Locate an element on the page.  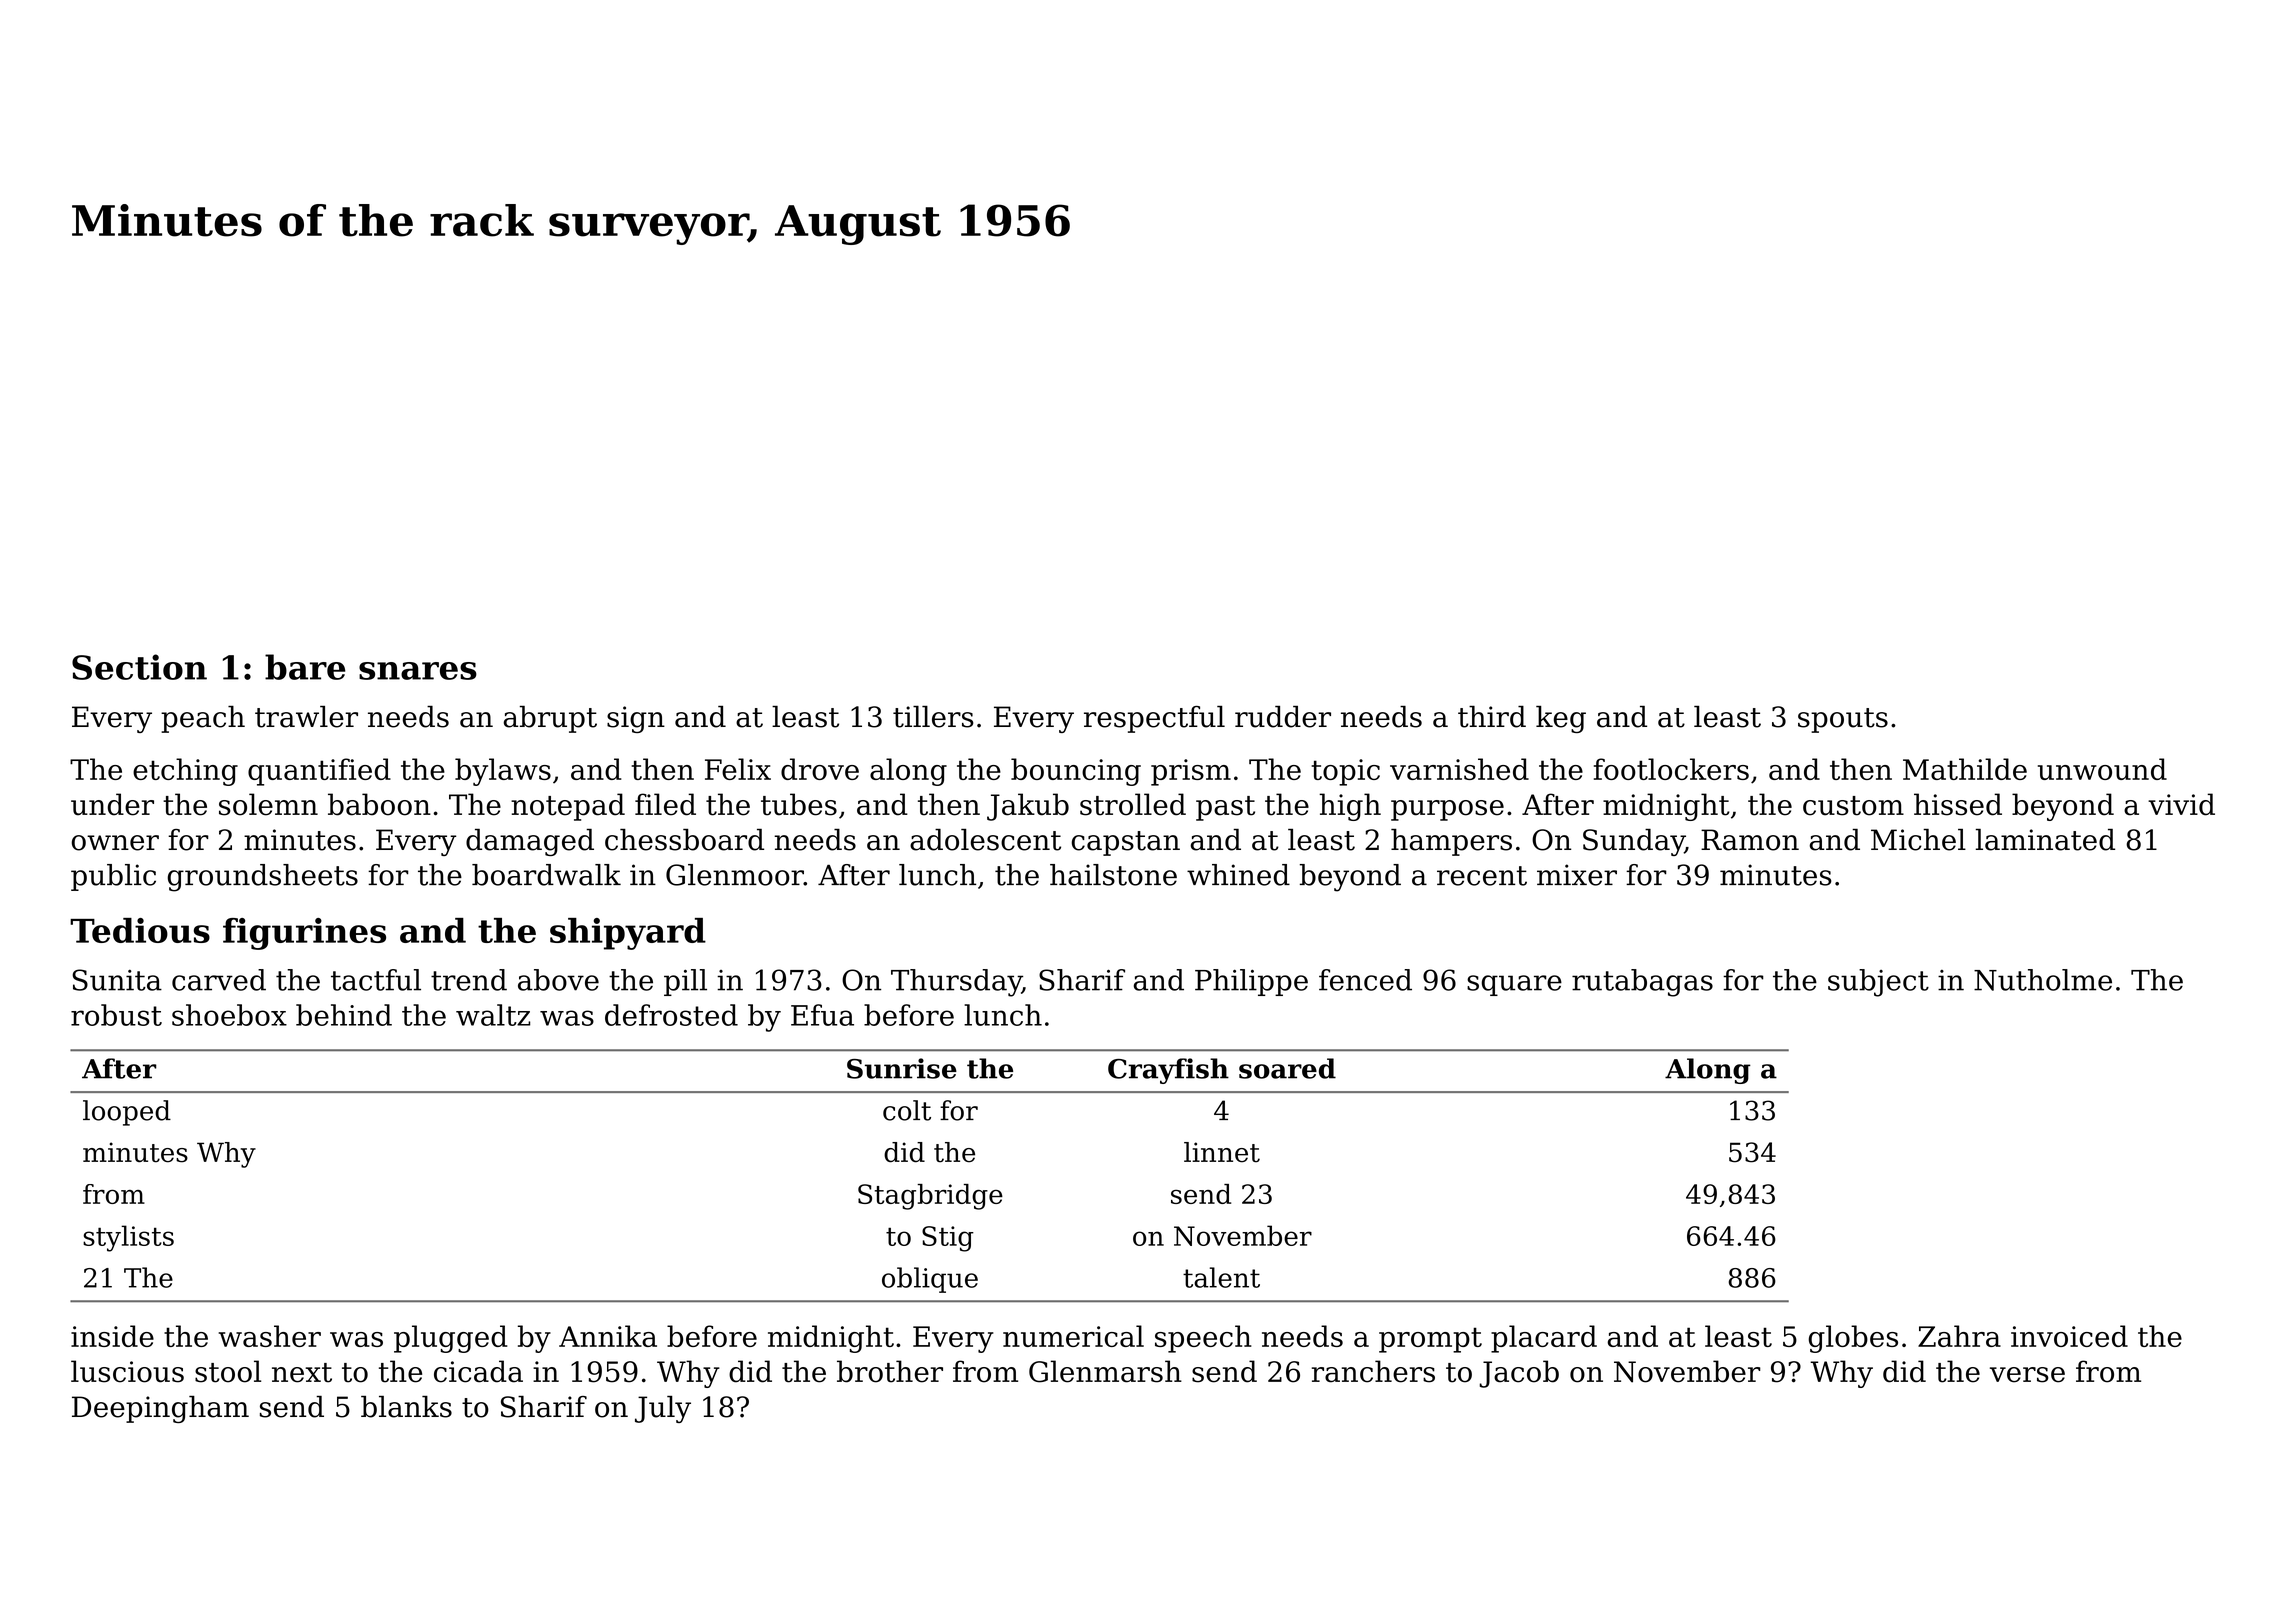
trawler is located at coordinates (306, 717).
